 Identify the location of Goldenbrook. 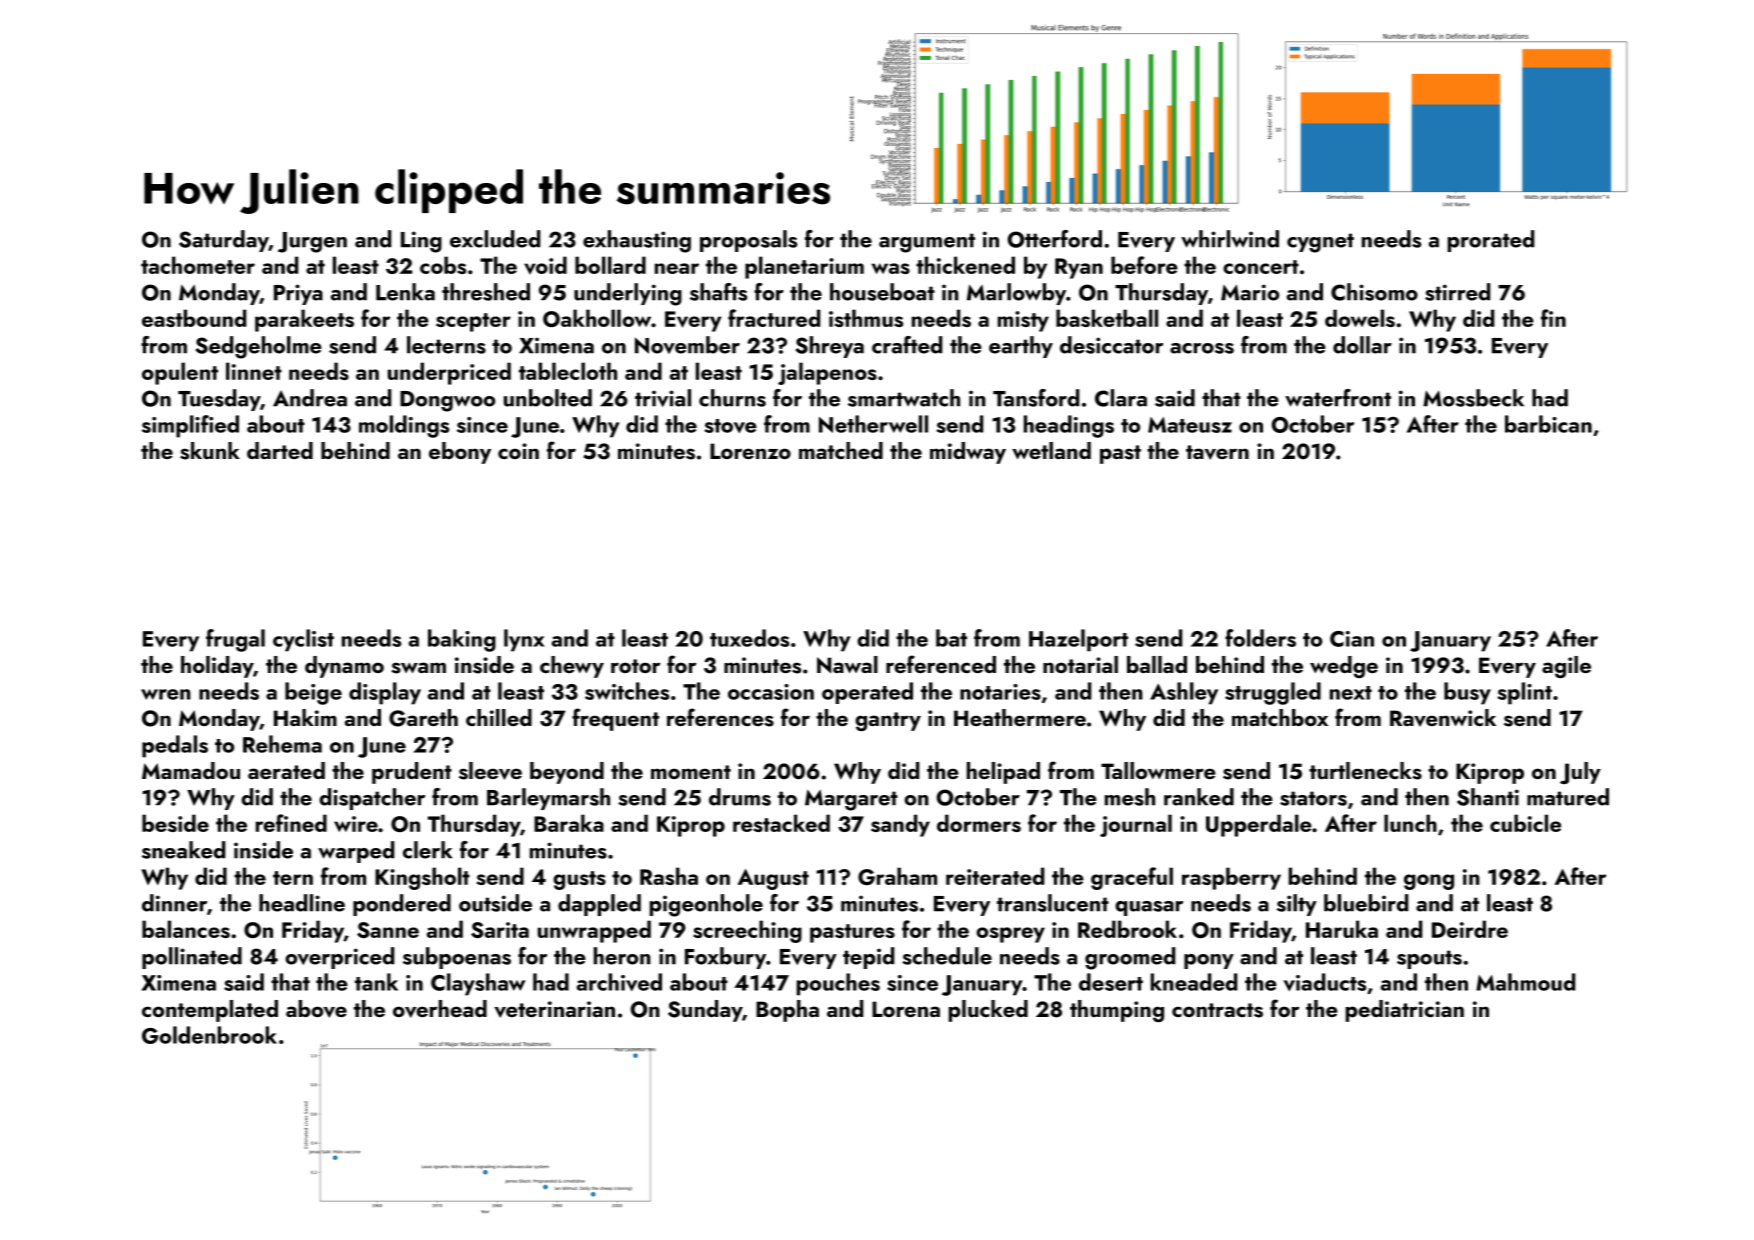
(209, 1035).
